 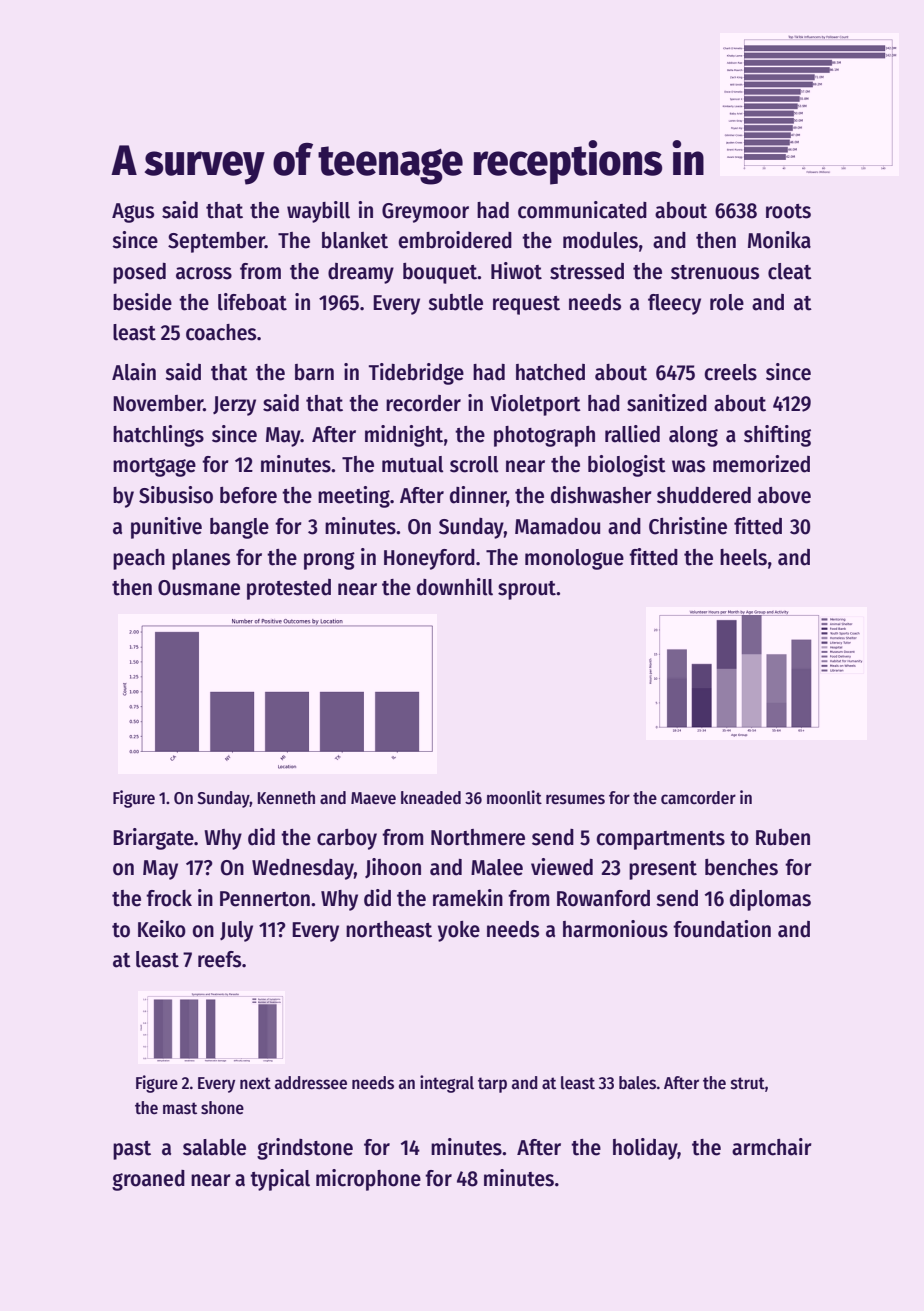 I want to click on communicated, so click(x=582, y=210).
